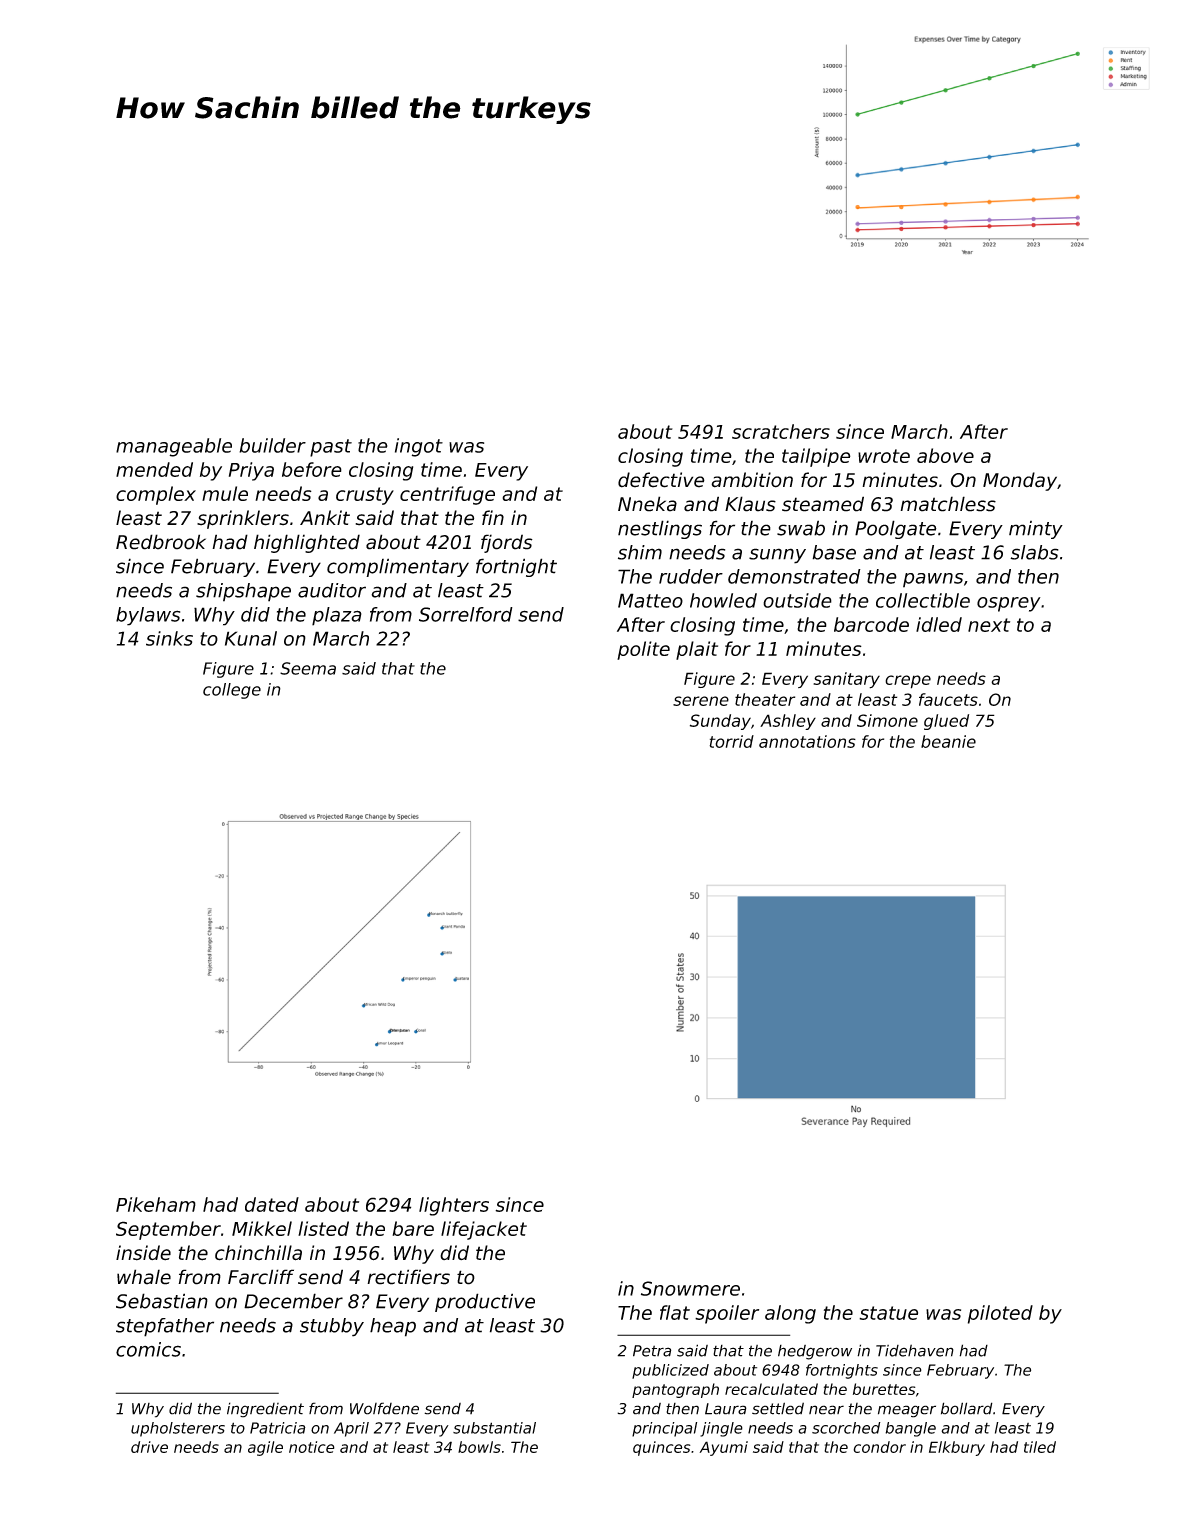 Image resolution: width=1183 pixels, height=1531 pixels. I want to click on fjords, so click(507, 543).
